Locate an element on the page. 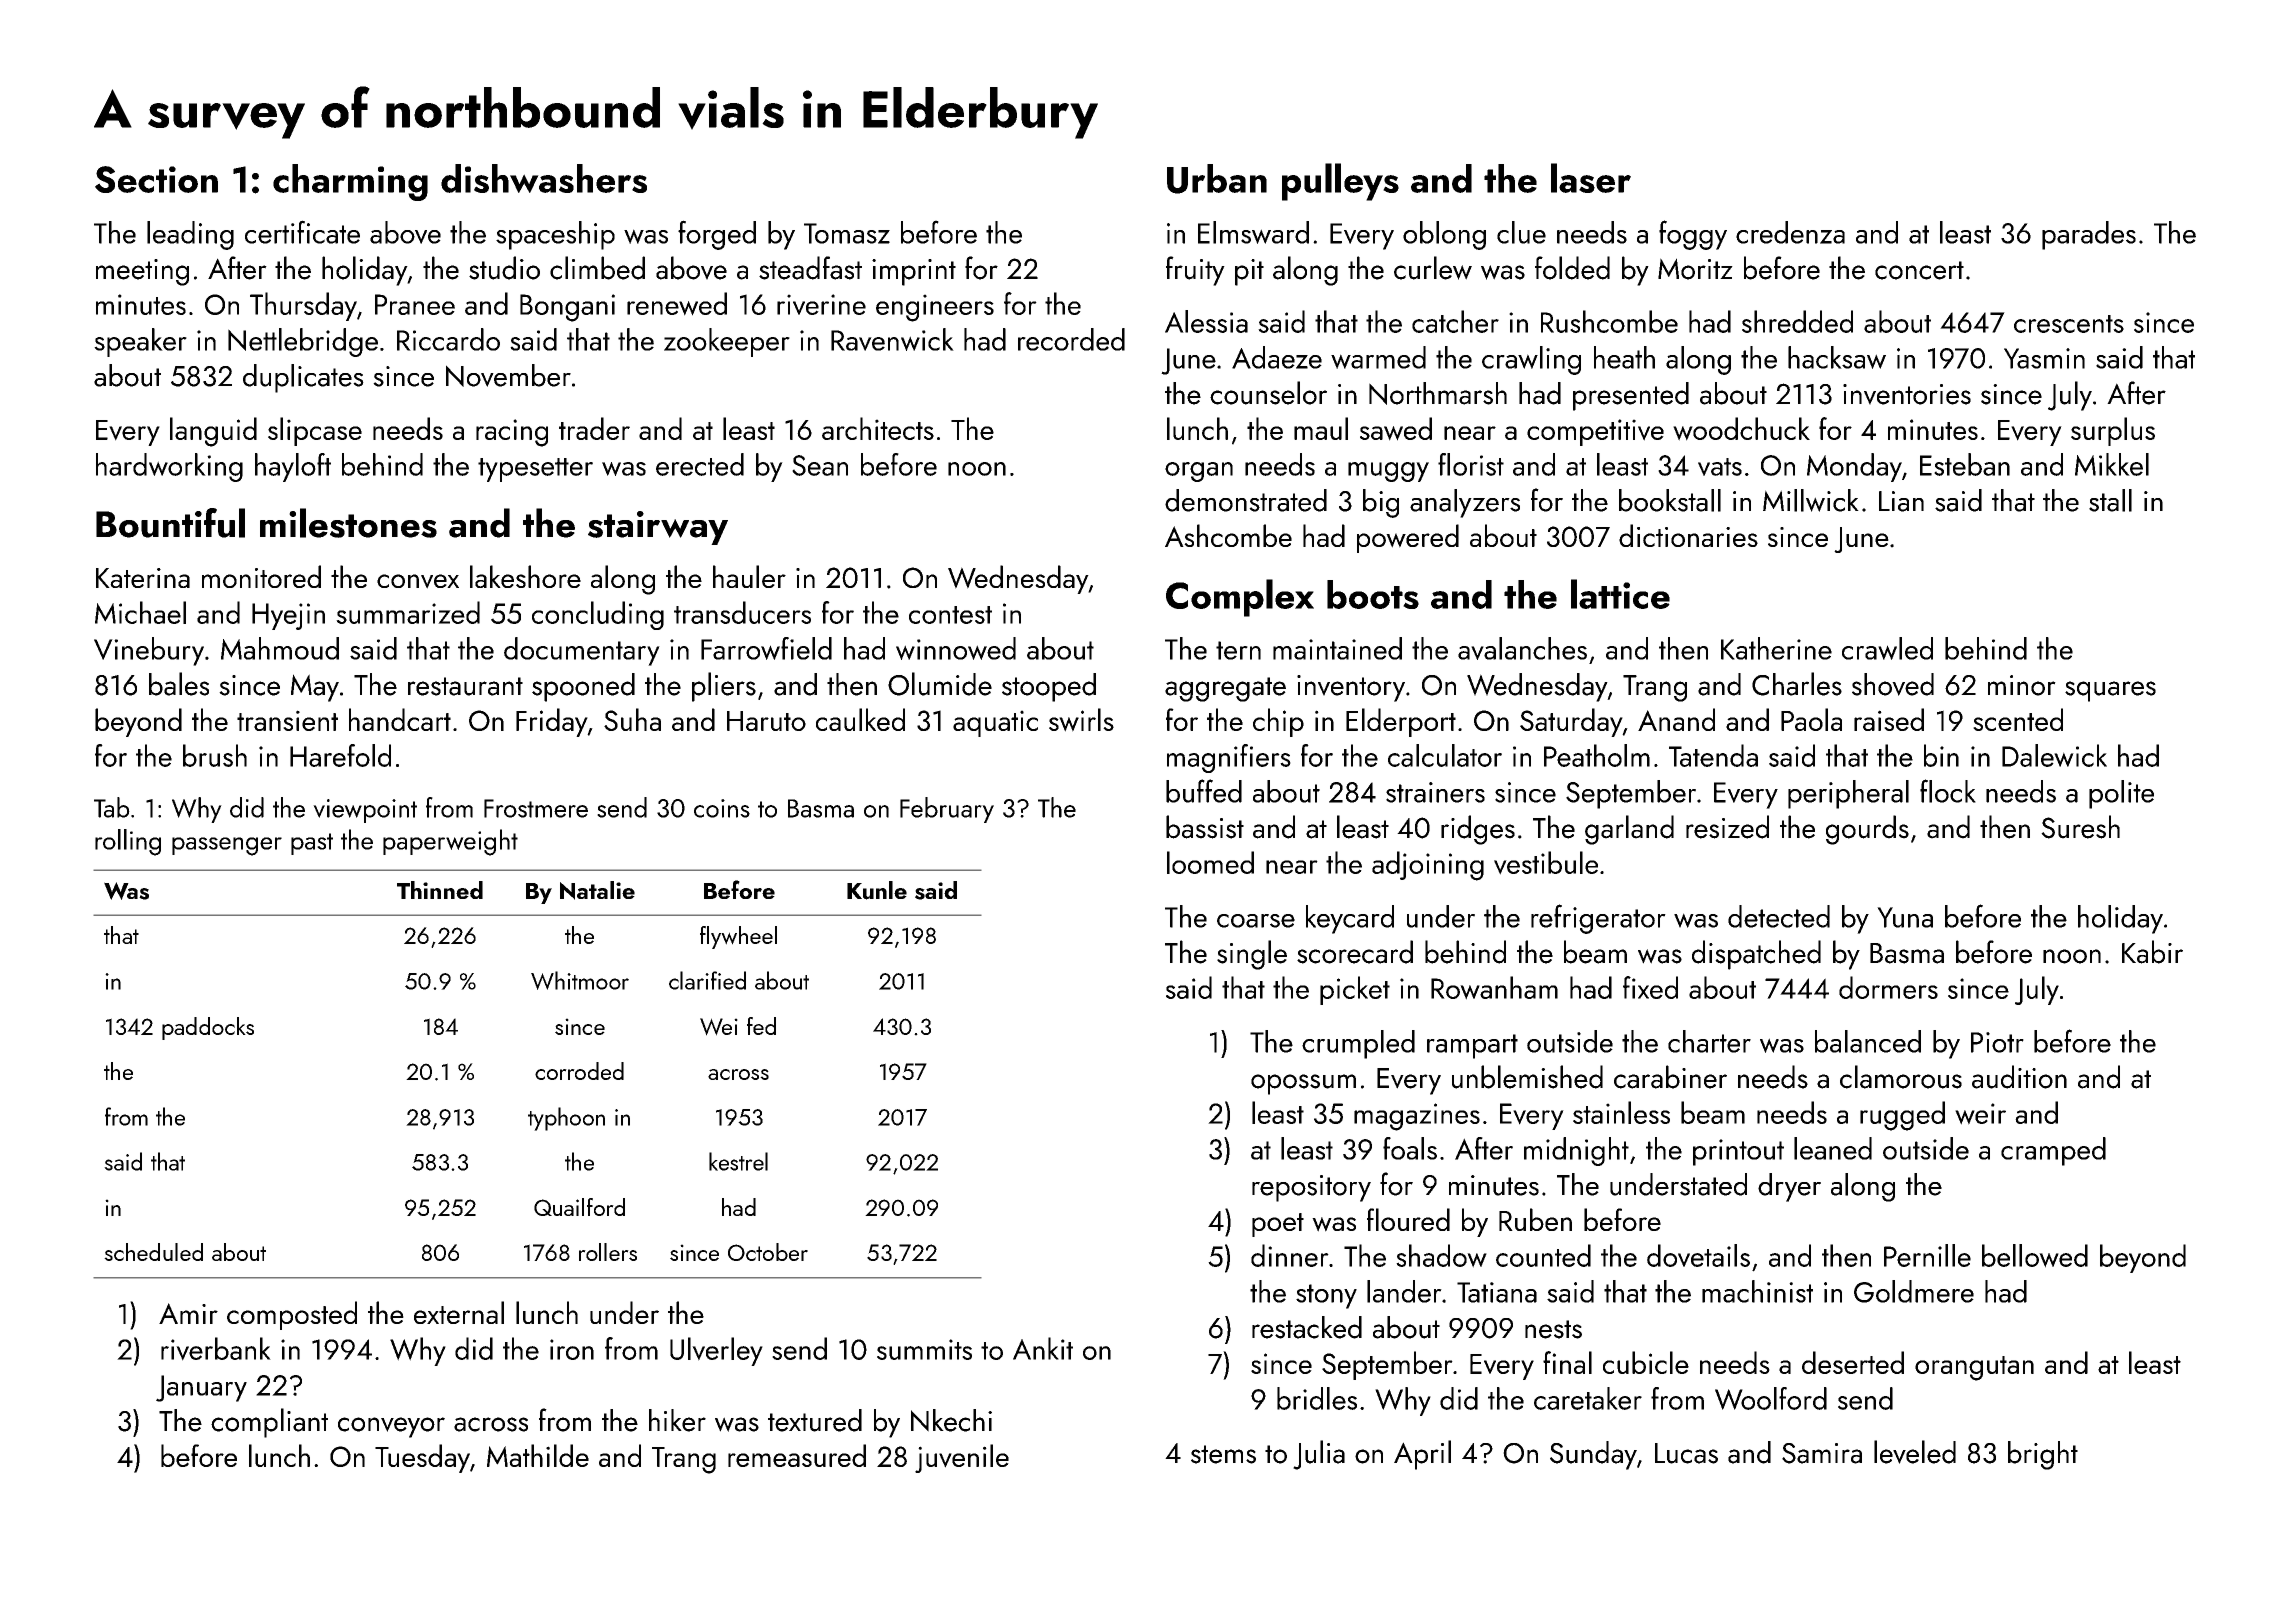 Image resolution: width=2292 pixels, height=1620 pixels. crumpled is located at coordinates (1358, 1044).
